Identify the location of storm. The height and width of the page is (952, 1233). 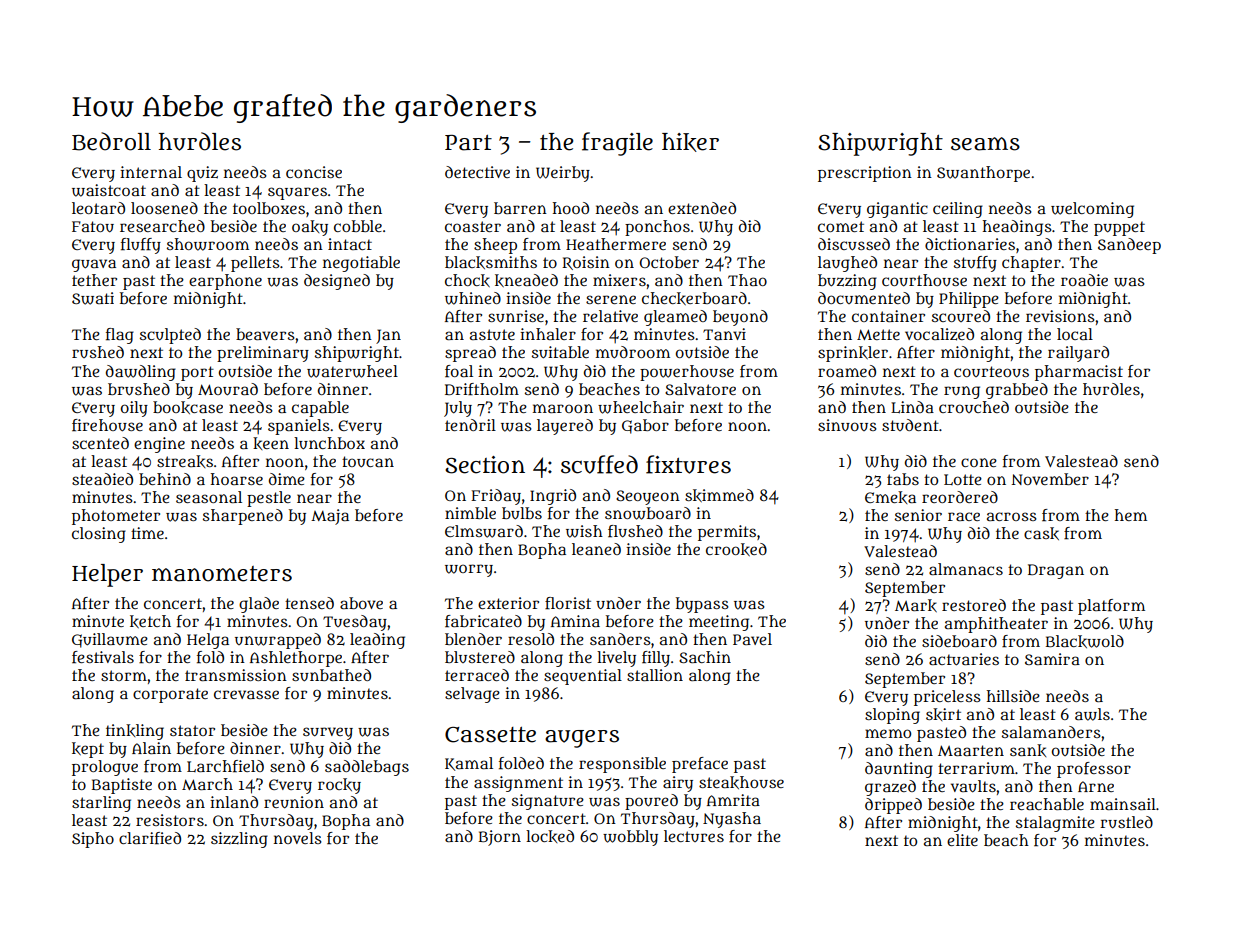
(124, 675).
